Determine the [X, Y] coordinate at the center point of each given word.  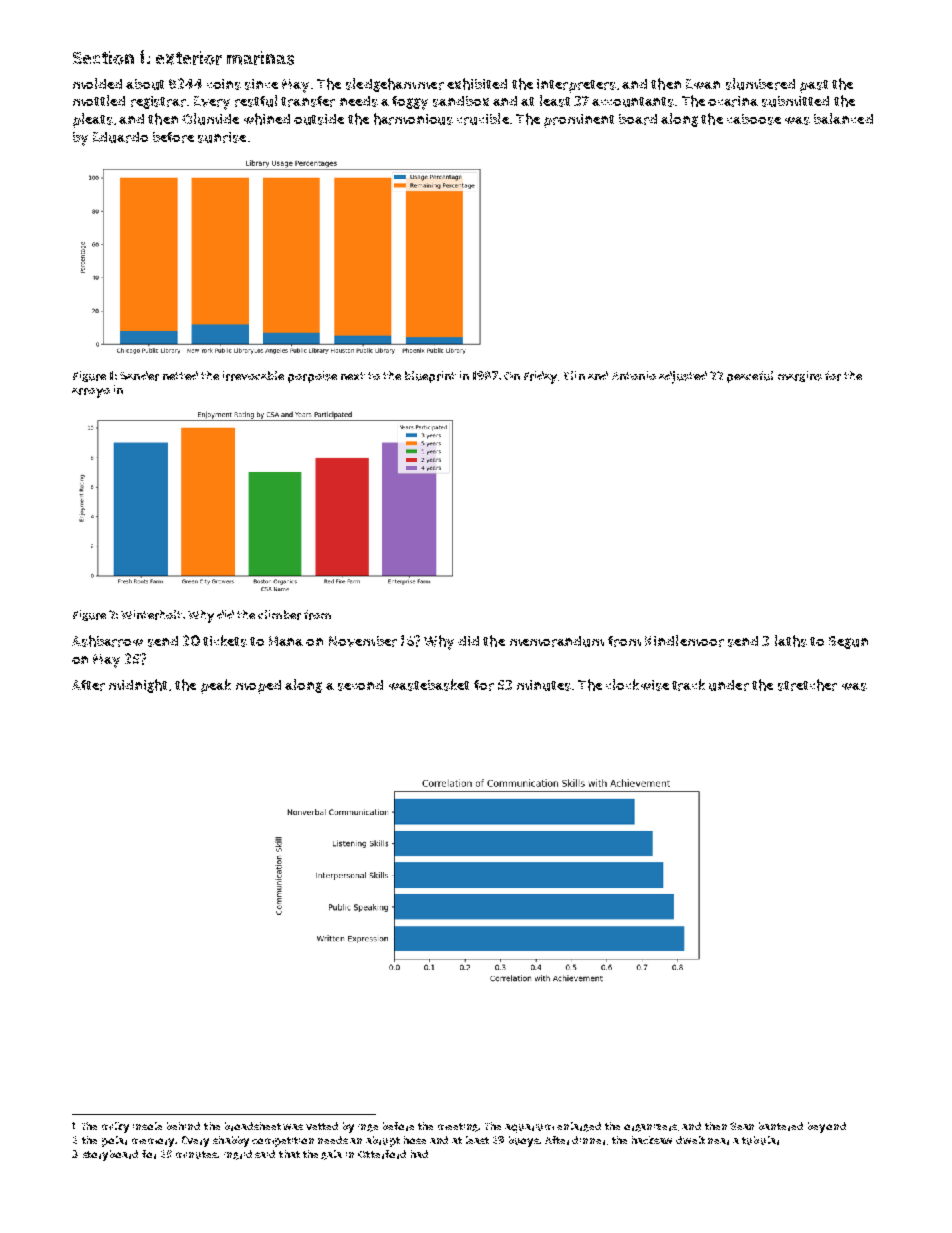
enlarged [579, 1127]
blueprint [430, 377]
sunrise [222, 137]
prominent [579, 121]
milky [115, 1127]
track [688, 685]
